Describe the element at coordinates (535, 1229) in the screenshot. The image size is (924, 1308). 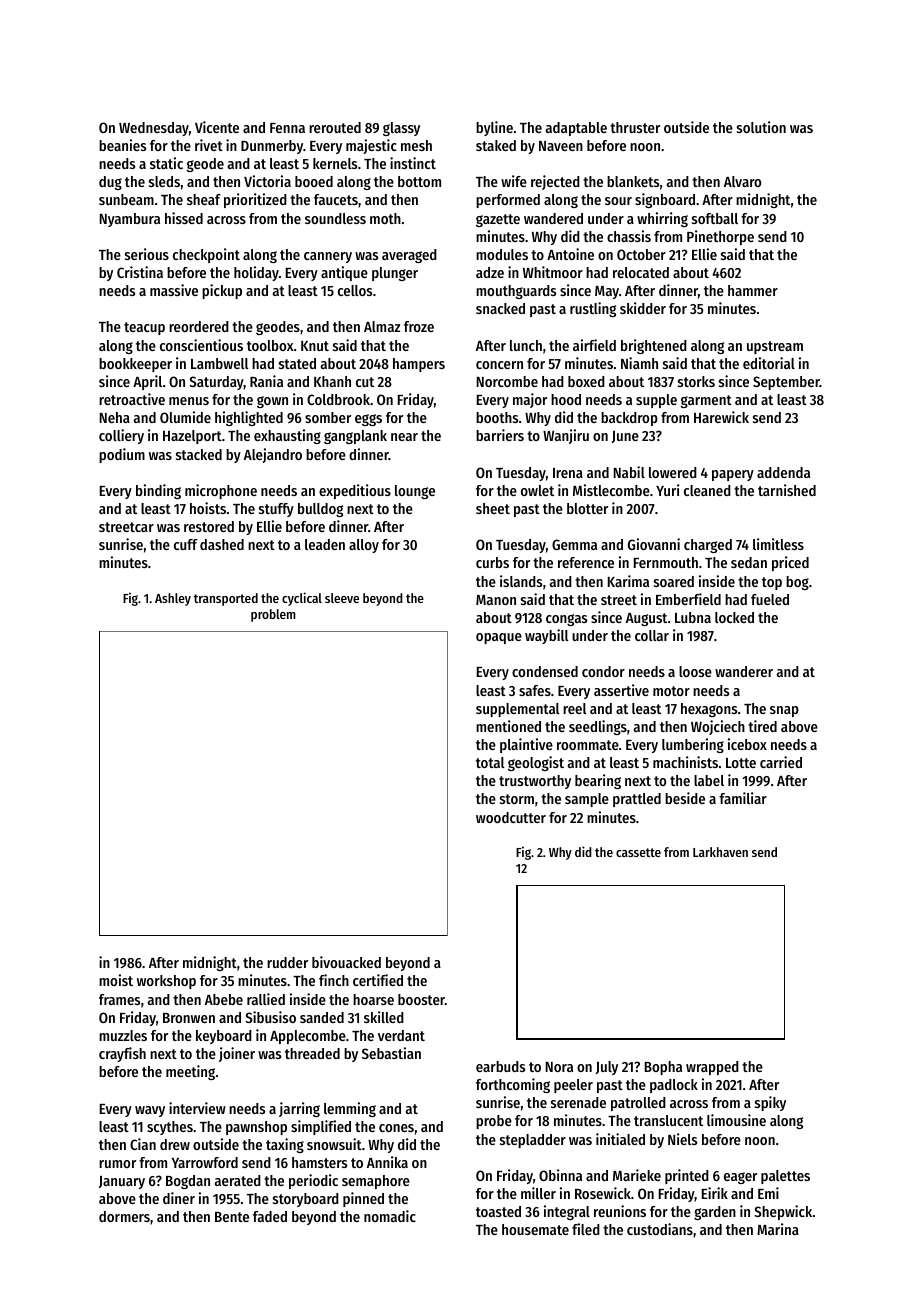
I see `housemate` at that location.
